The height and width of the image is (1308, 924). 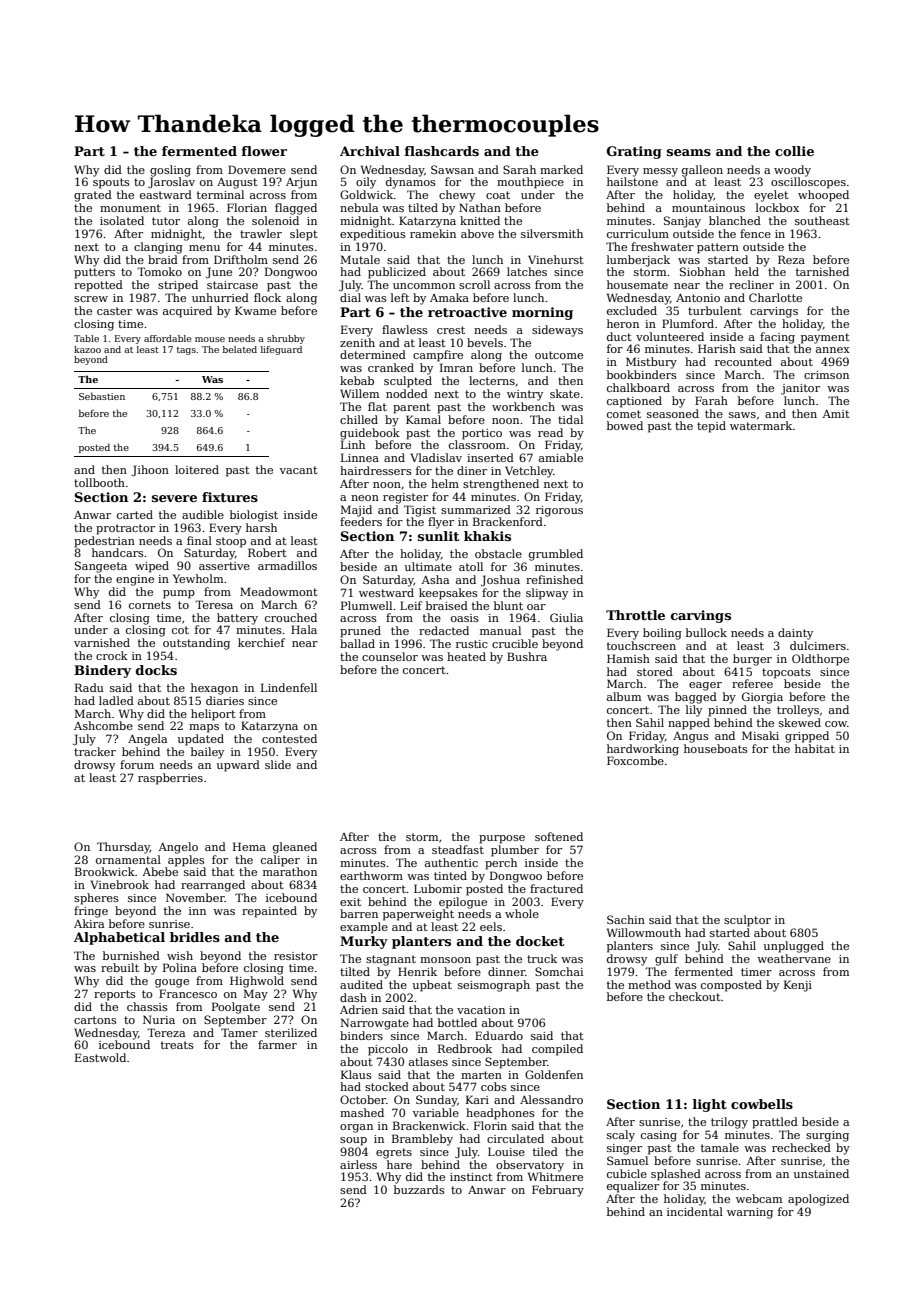 What do you see at coordinates (822, 271) in the image?
I see `tarnished` at bounding box center [822, 271].
